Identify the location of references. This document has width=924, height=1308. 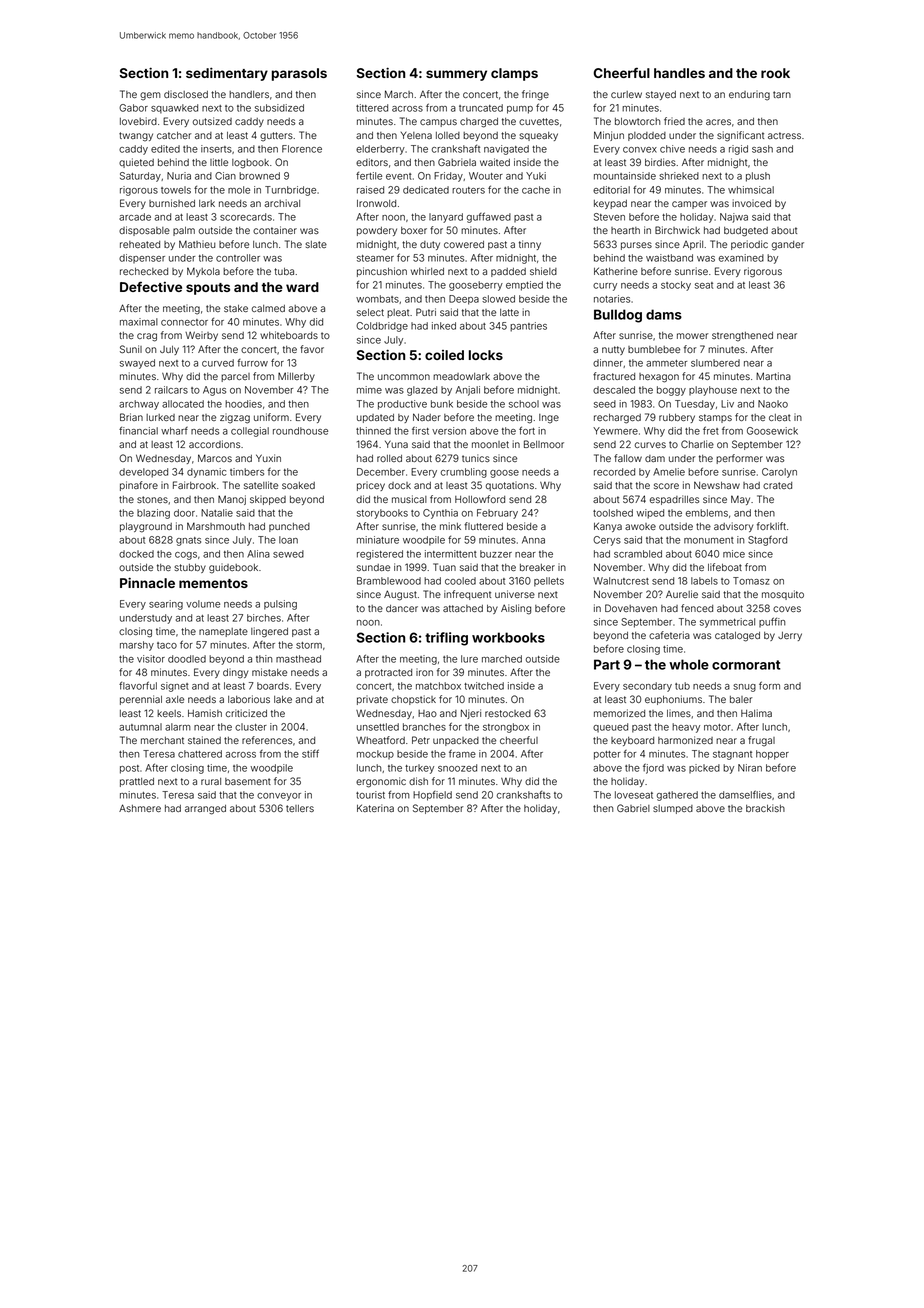
(267, 740).
